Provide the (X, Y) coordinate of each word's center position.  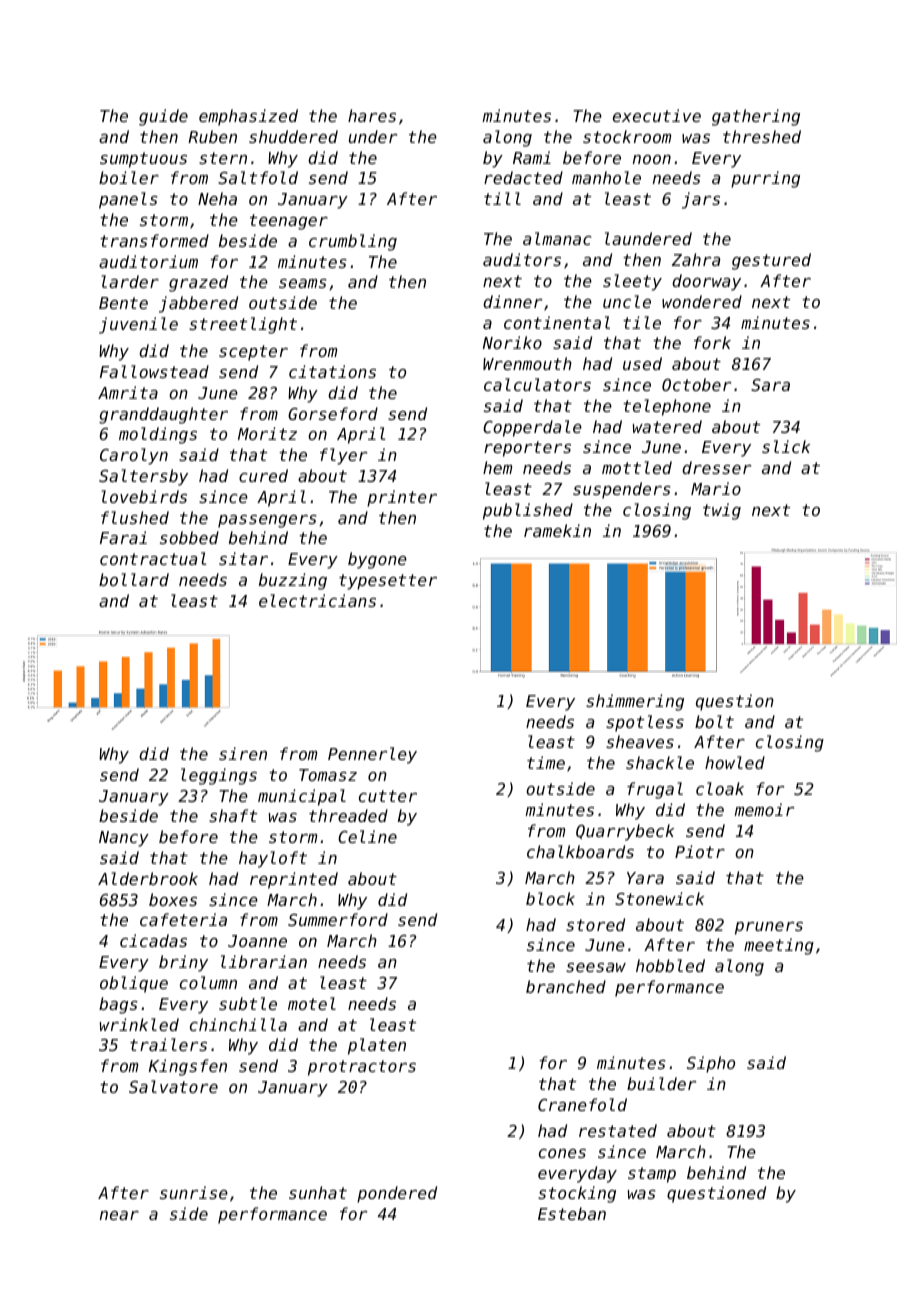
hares (372, 115)
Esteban (572, 1213)
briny (183, 963)
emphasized (248, 117)
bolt (714, 721)
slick (786, 446)
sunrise (194, 1192)
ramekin (557, 530)
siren (243, 753)
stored (595, 924)
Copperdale (532, 428)
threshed (762, 136)
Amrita (128, 392)
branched (566, 986)
